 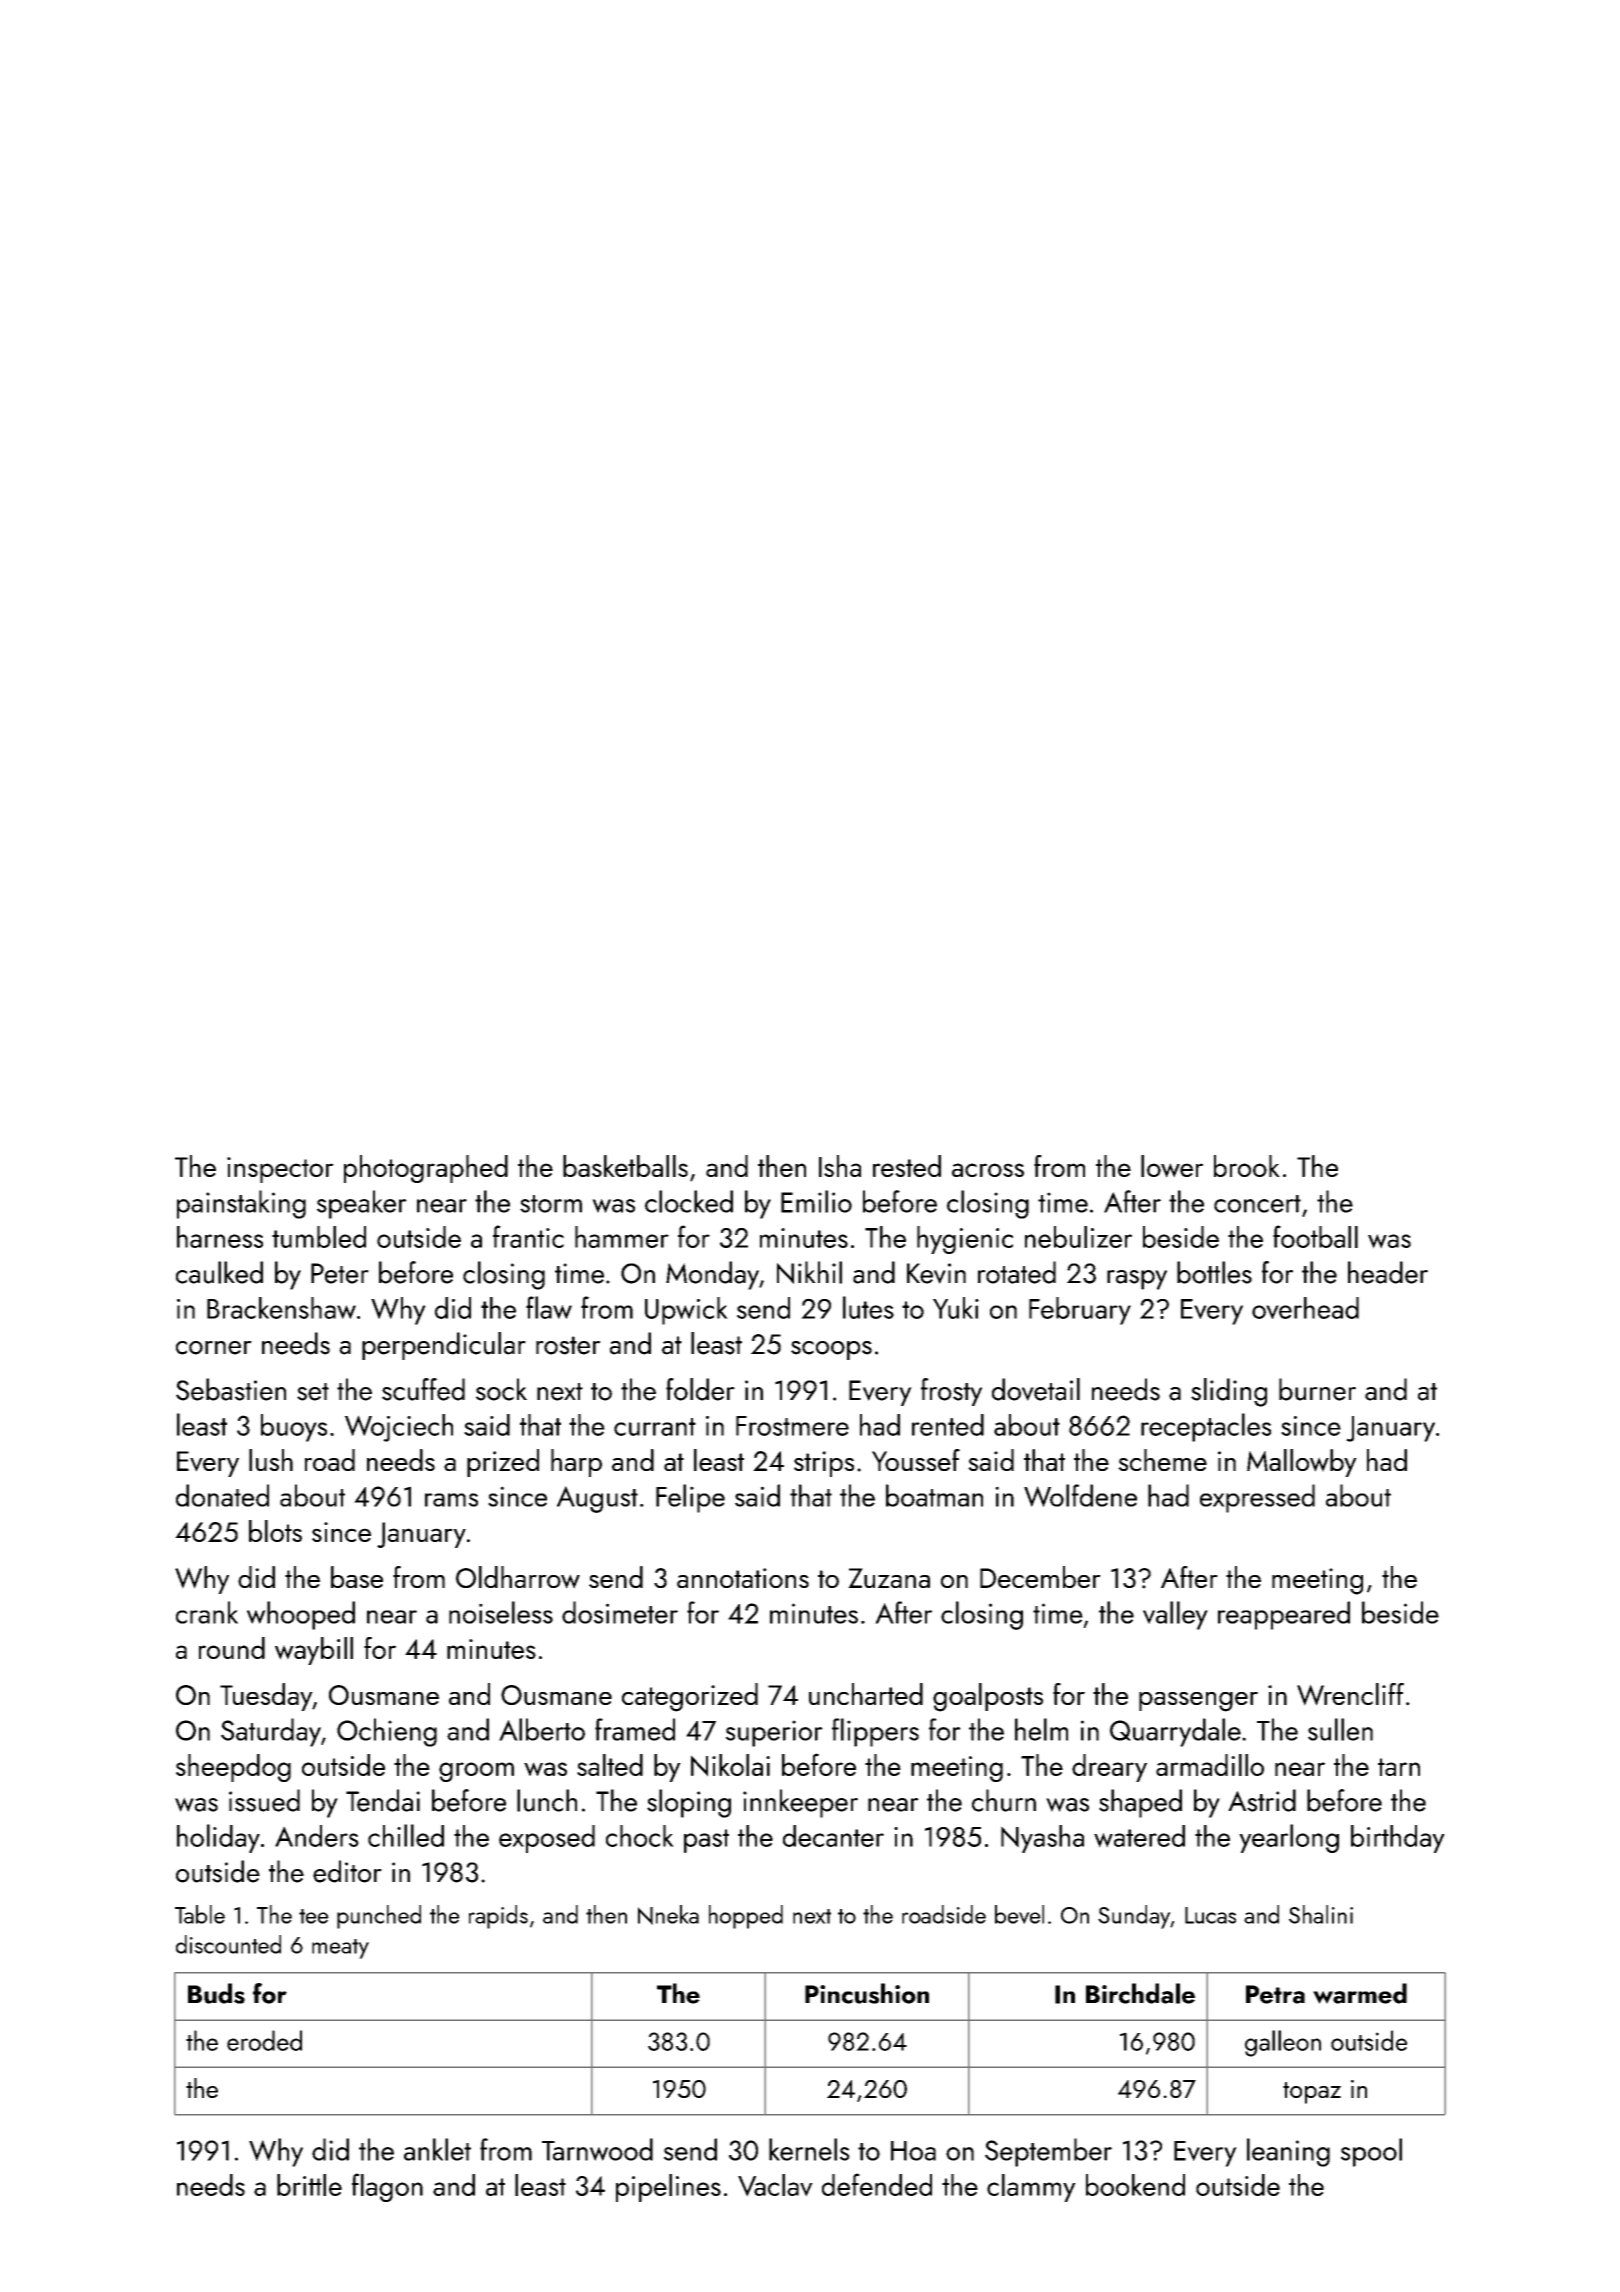 What do you see at coordinates (1340, 1729) in the screenshot?
I see `sullen` at bounding box center [1340, 1729].
